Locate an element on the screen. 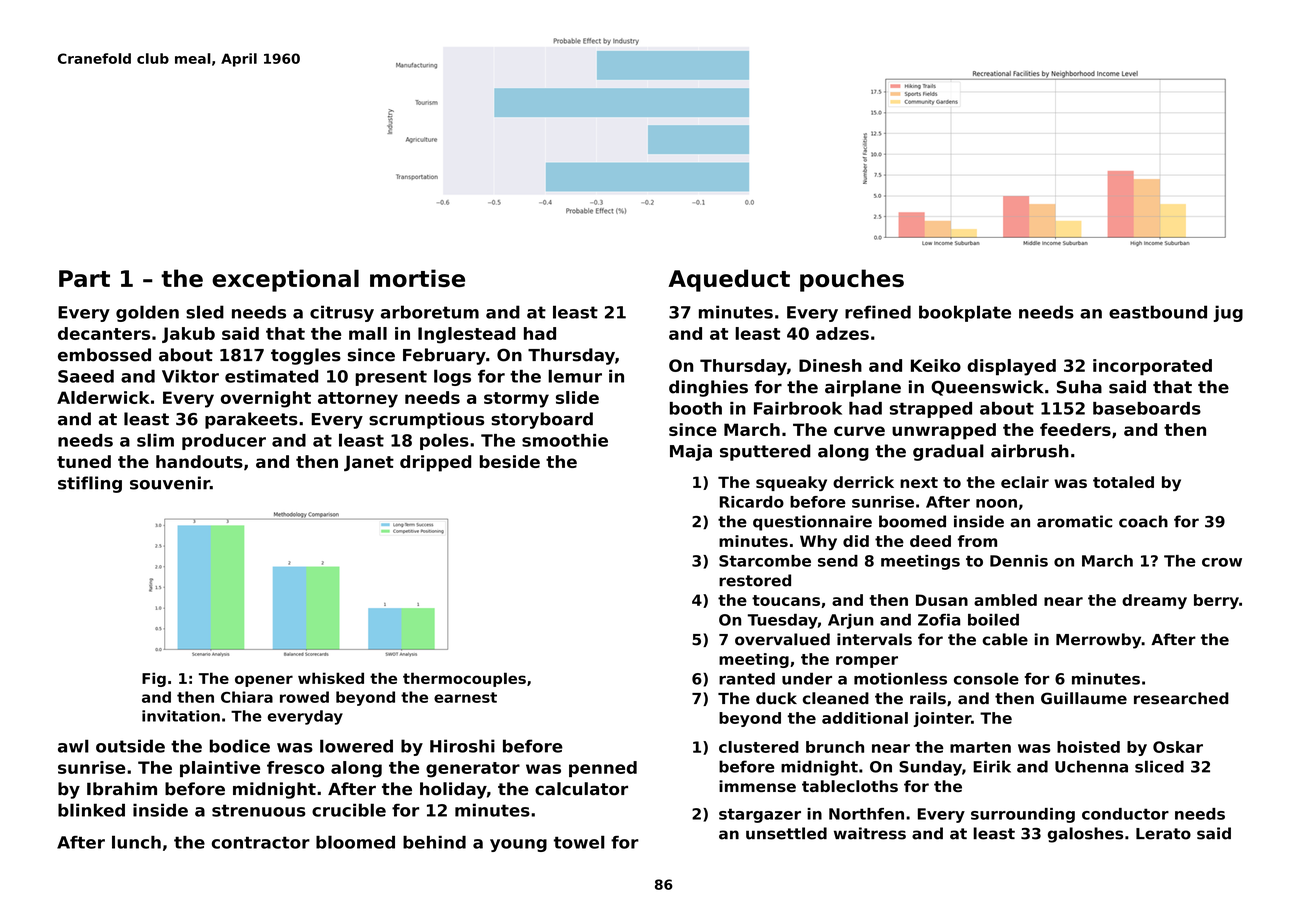 The height and width of the screenshot is (924, 1308). boiled is located at coordinates (993, 619).
